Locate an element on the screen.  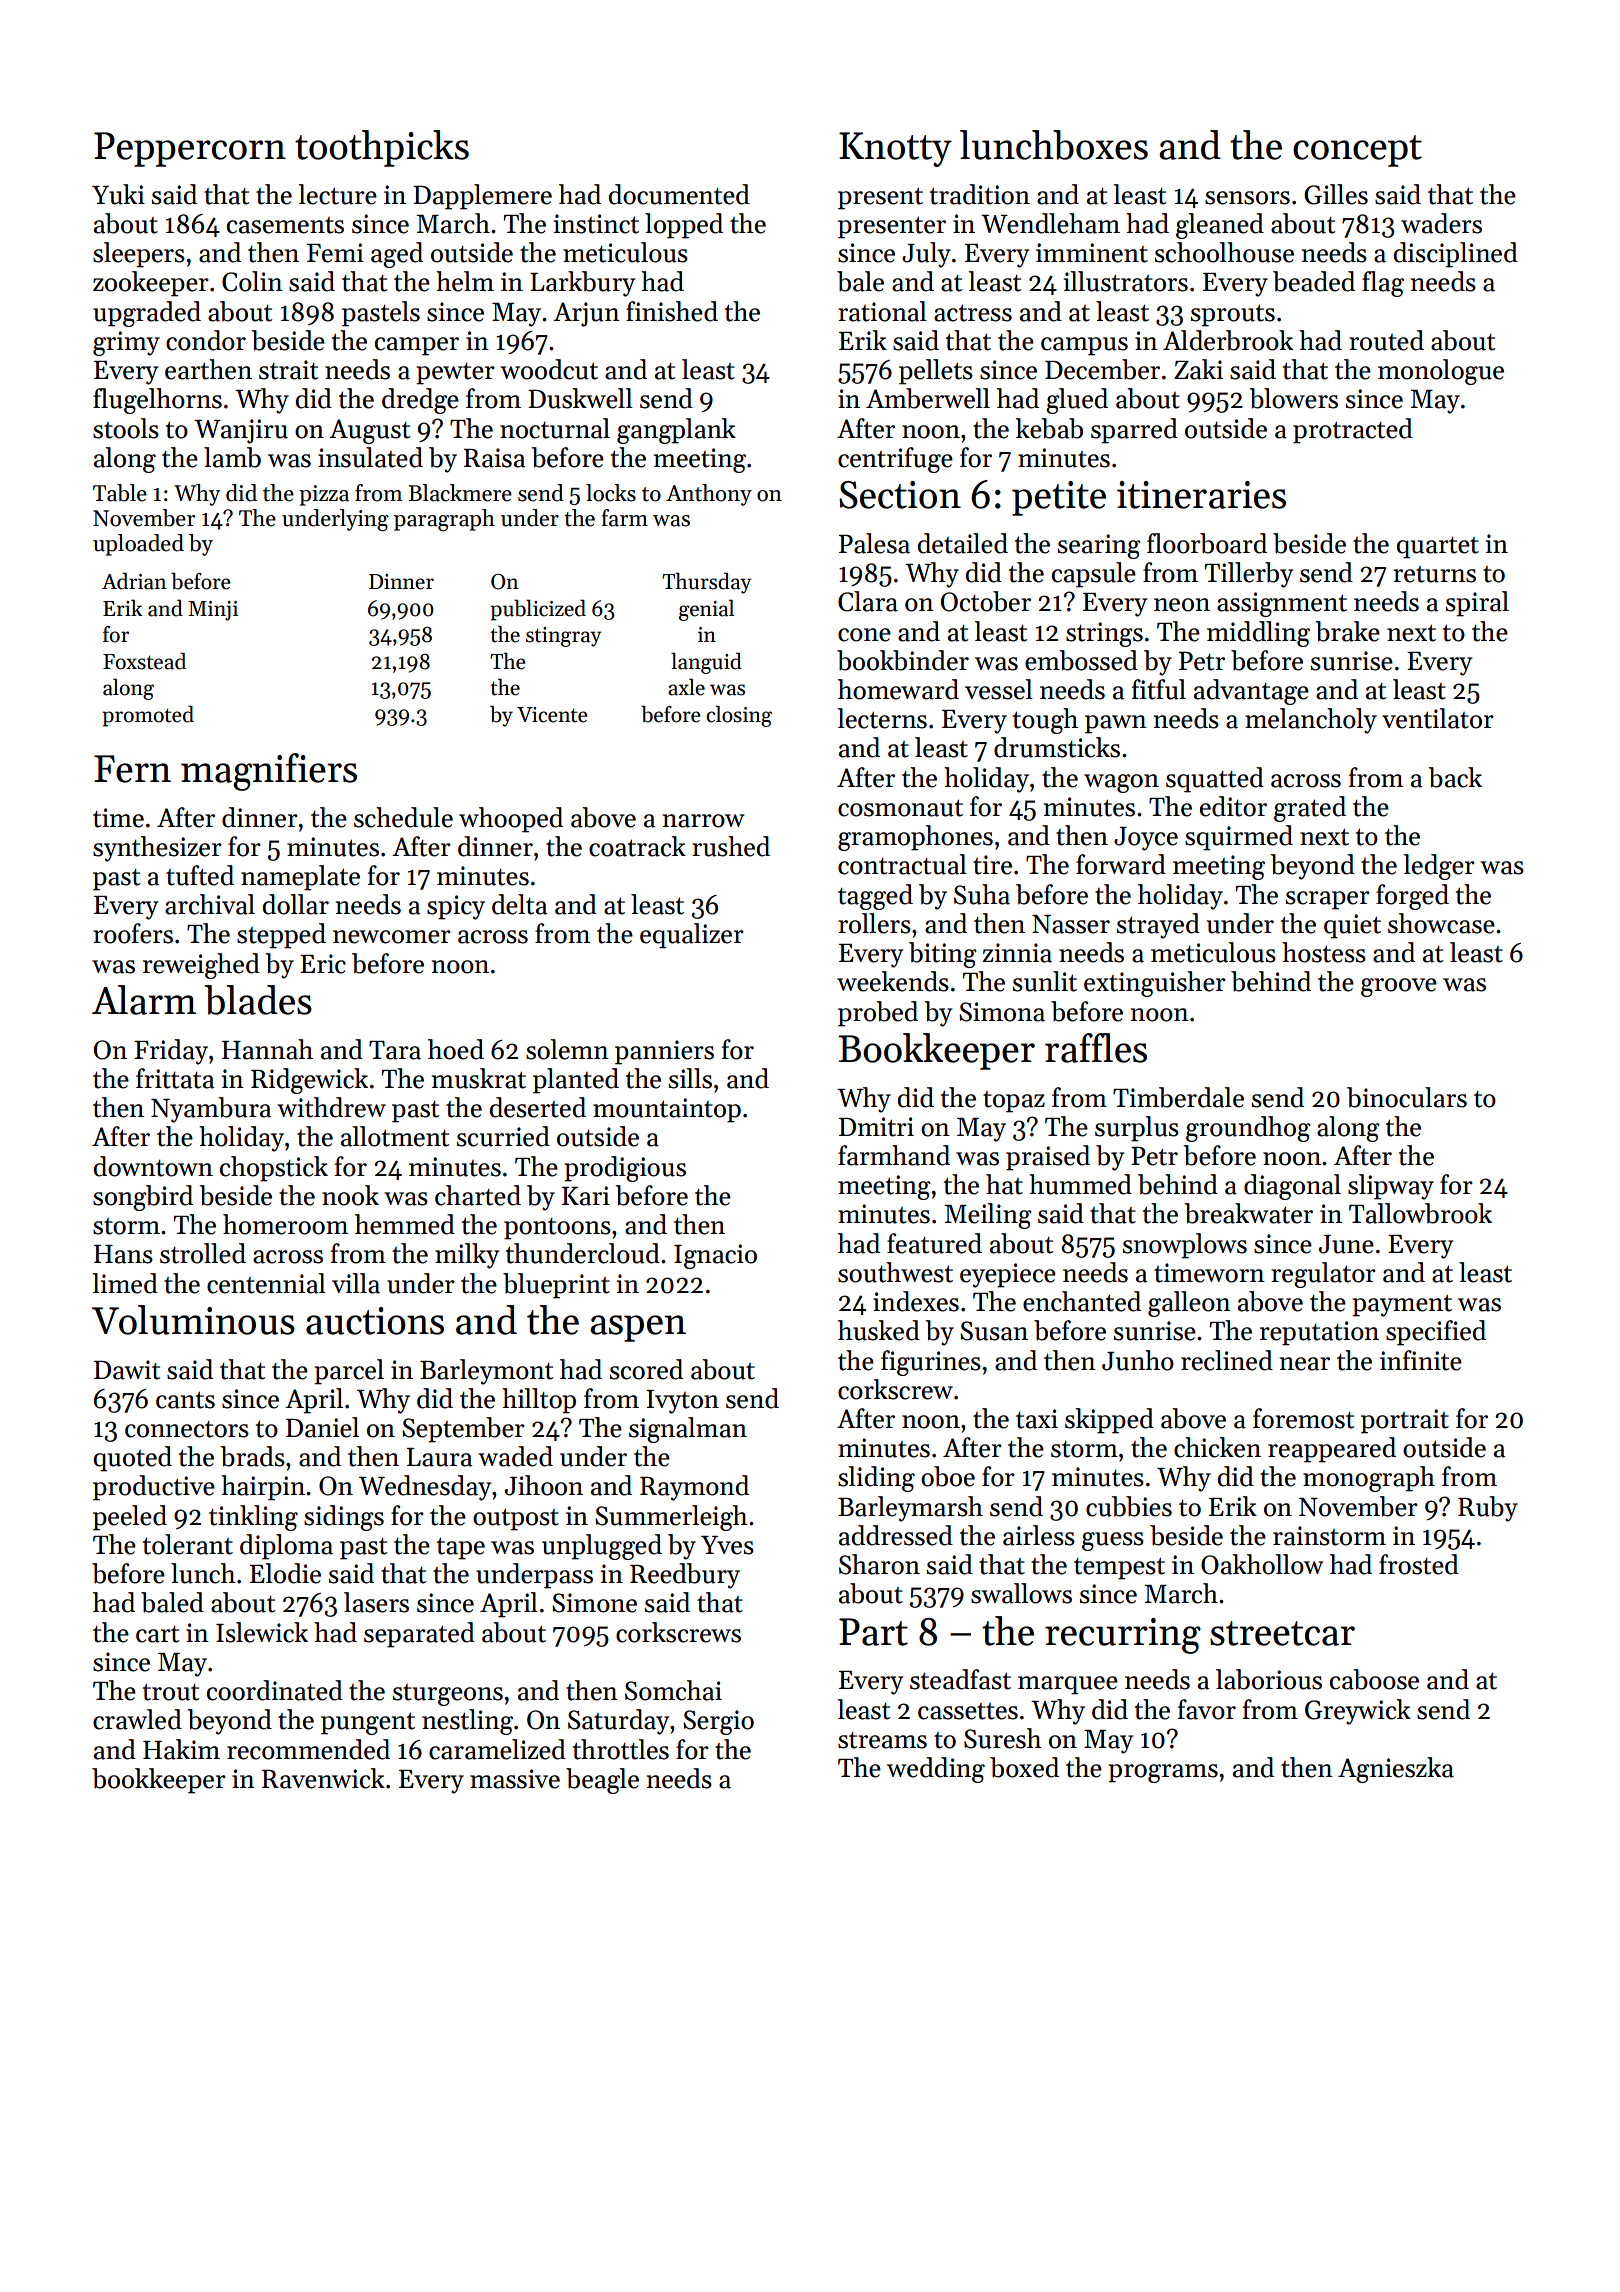
boxed is located at coordinates (1024, 1767).
